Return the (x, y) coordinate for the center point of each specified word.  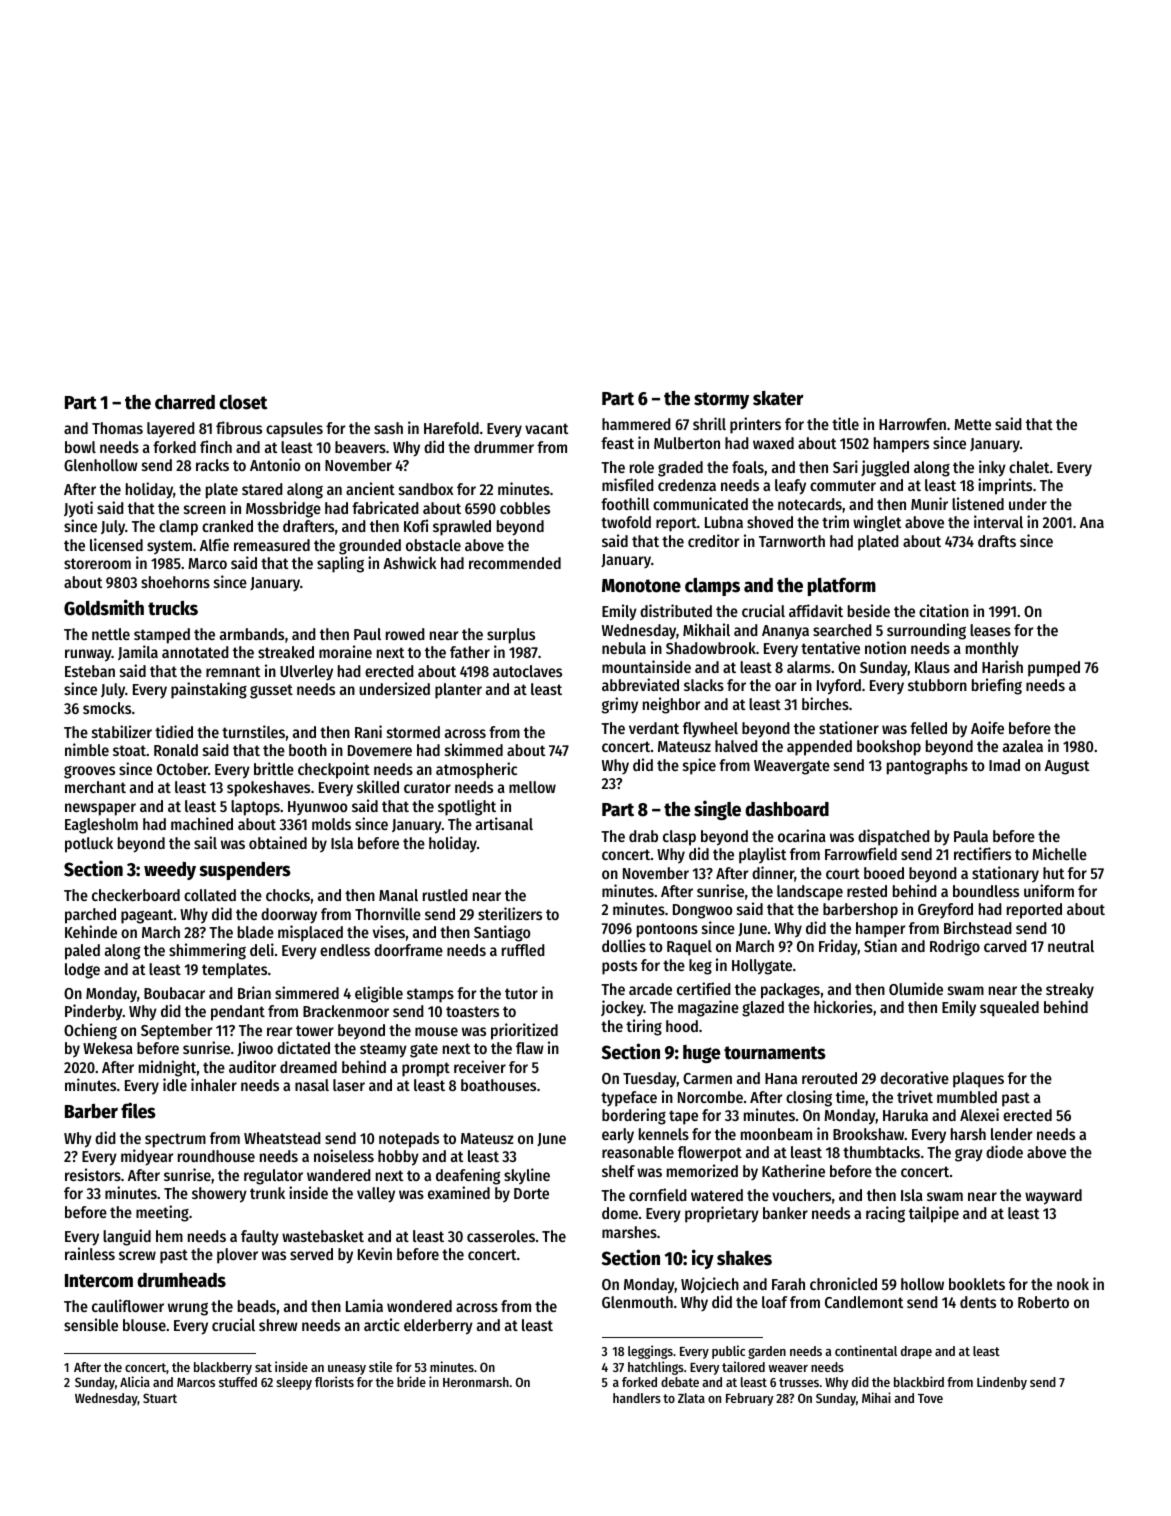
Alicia (135, 1381)
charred (185, 402)
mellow (532, 787)
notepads (409, 1140)
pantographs (927, 767)
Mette (972, 424)
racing (885, 1214)
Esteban (90, 671)
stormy (721, 400)
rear (279, 1031)
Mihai (876, 1397)
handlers (637, 1398)
